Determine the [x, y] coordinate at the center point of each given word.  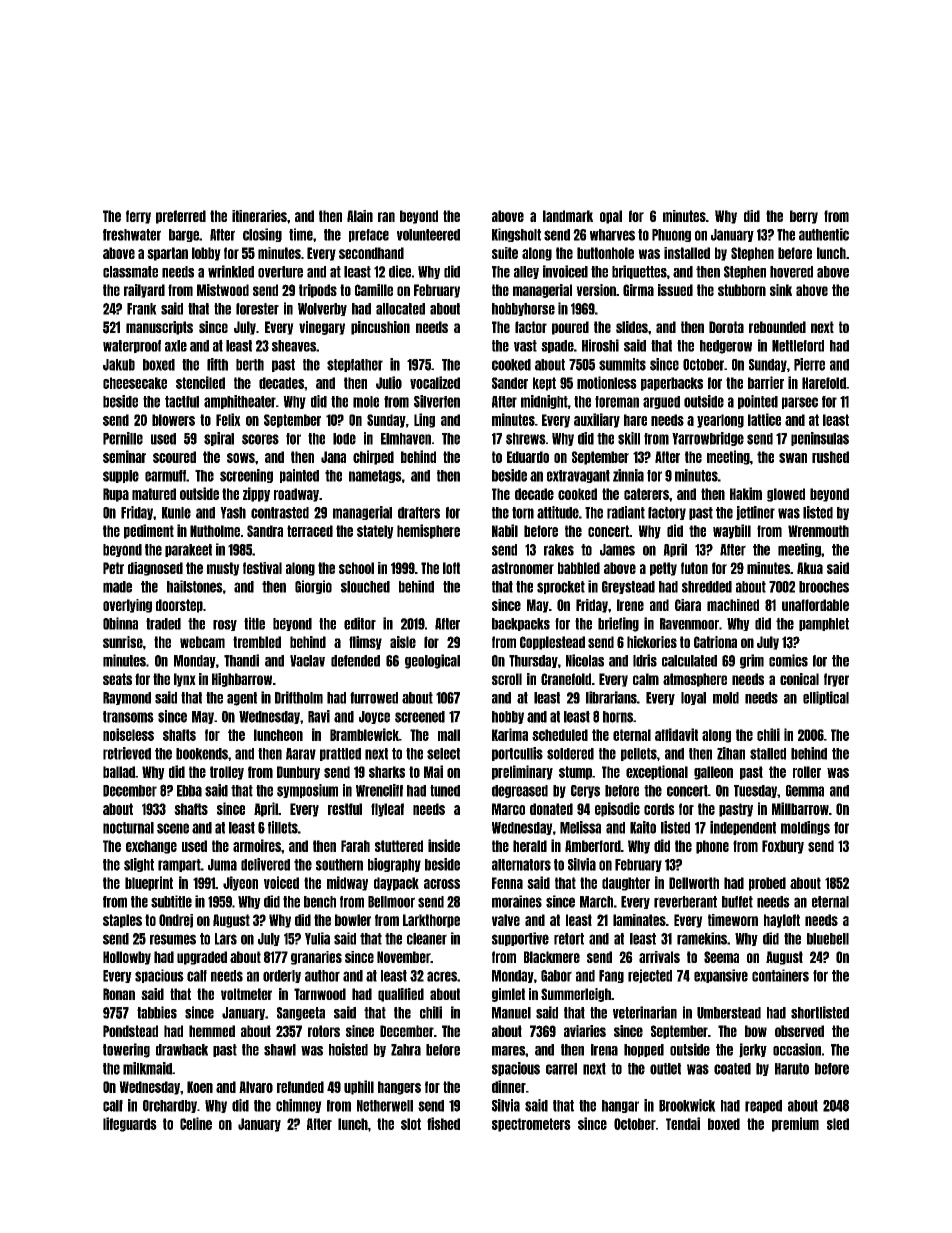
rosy [225, 625]
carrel [561, 1069]
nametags [375, 476]
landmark [568, 216]
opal [611, 217]
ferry [138, 217]
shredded [707, 587]
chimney [299, 1106]
